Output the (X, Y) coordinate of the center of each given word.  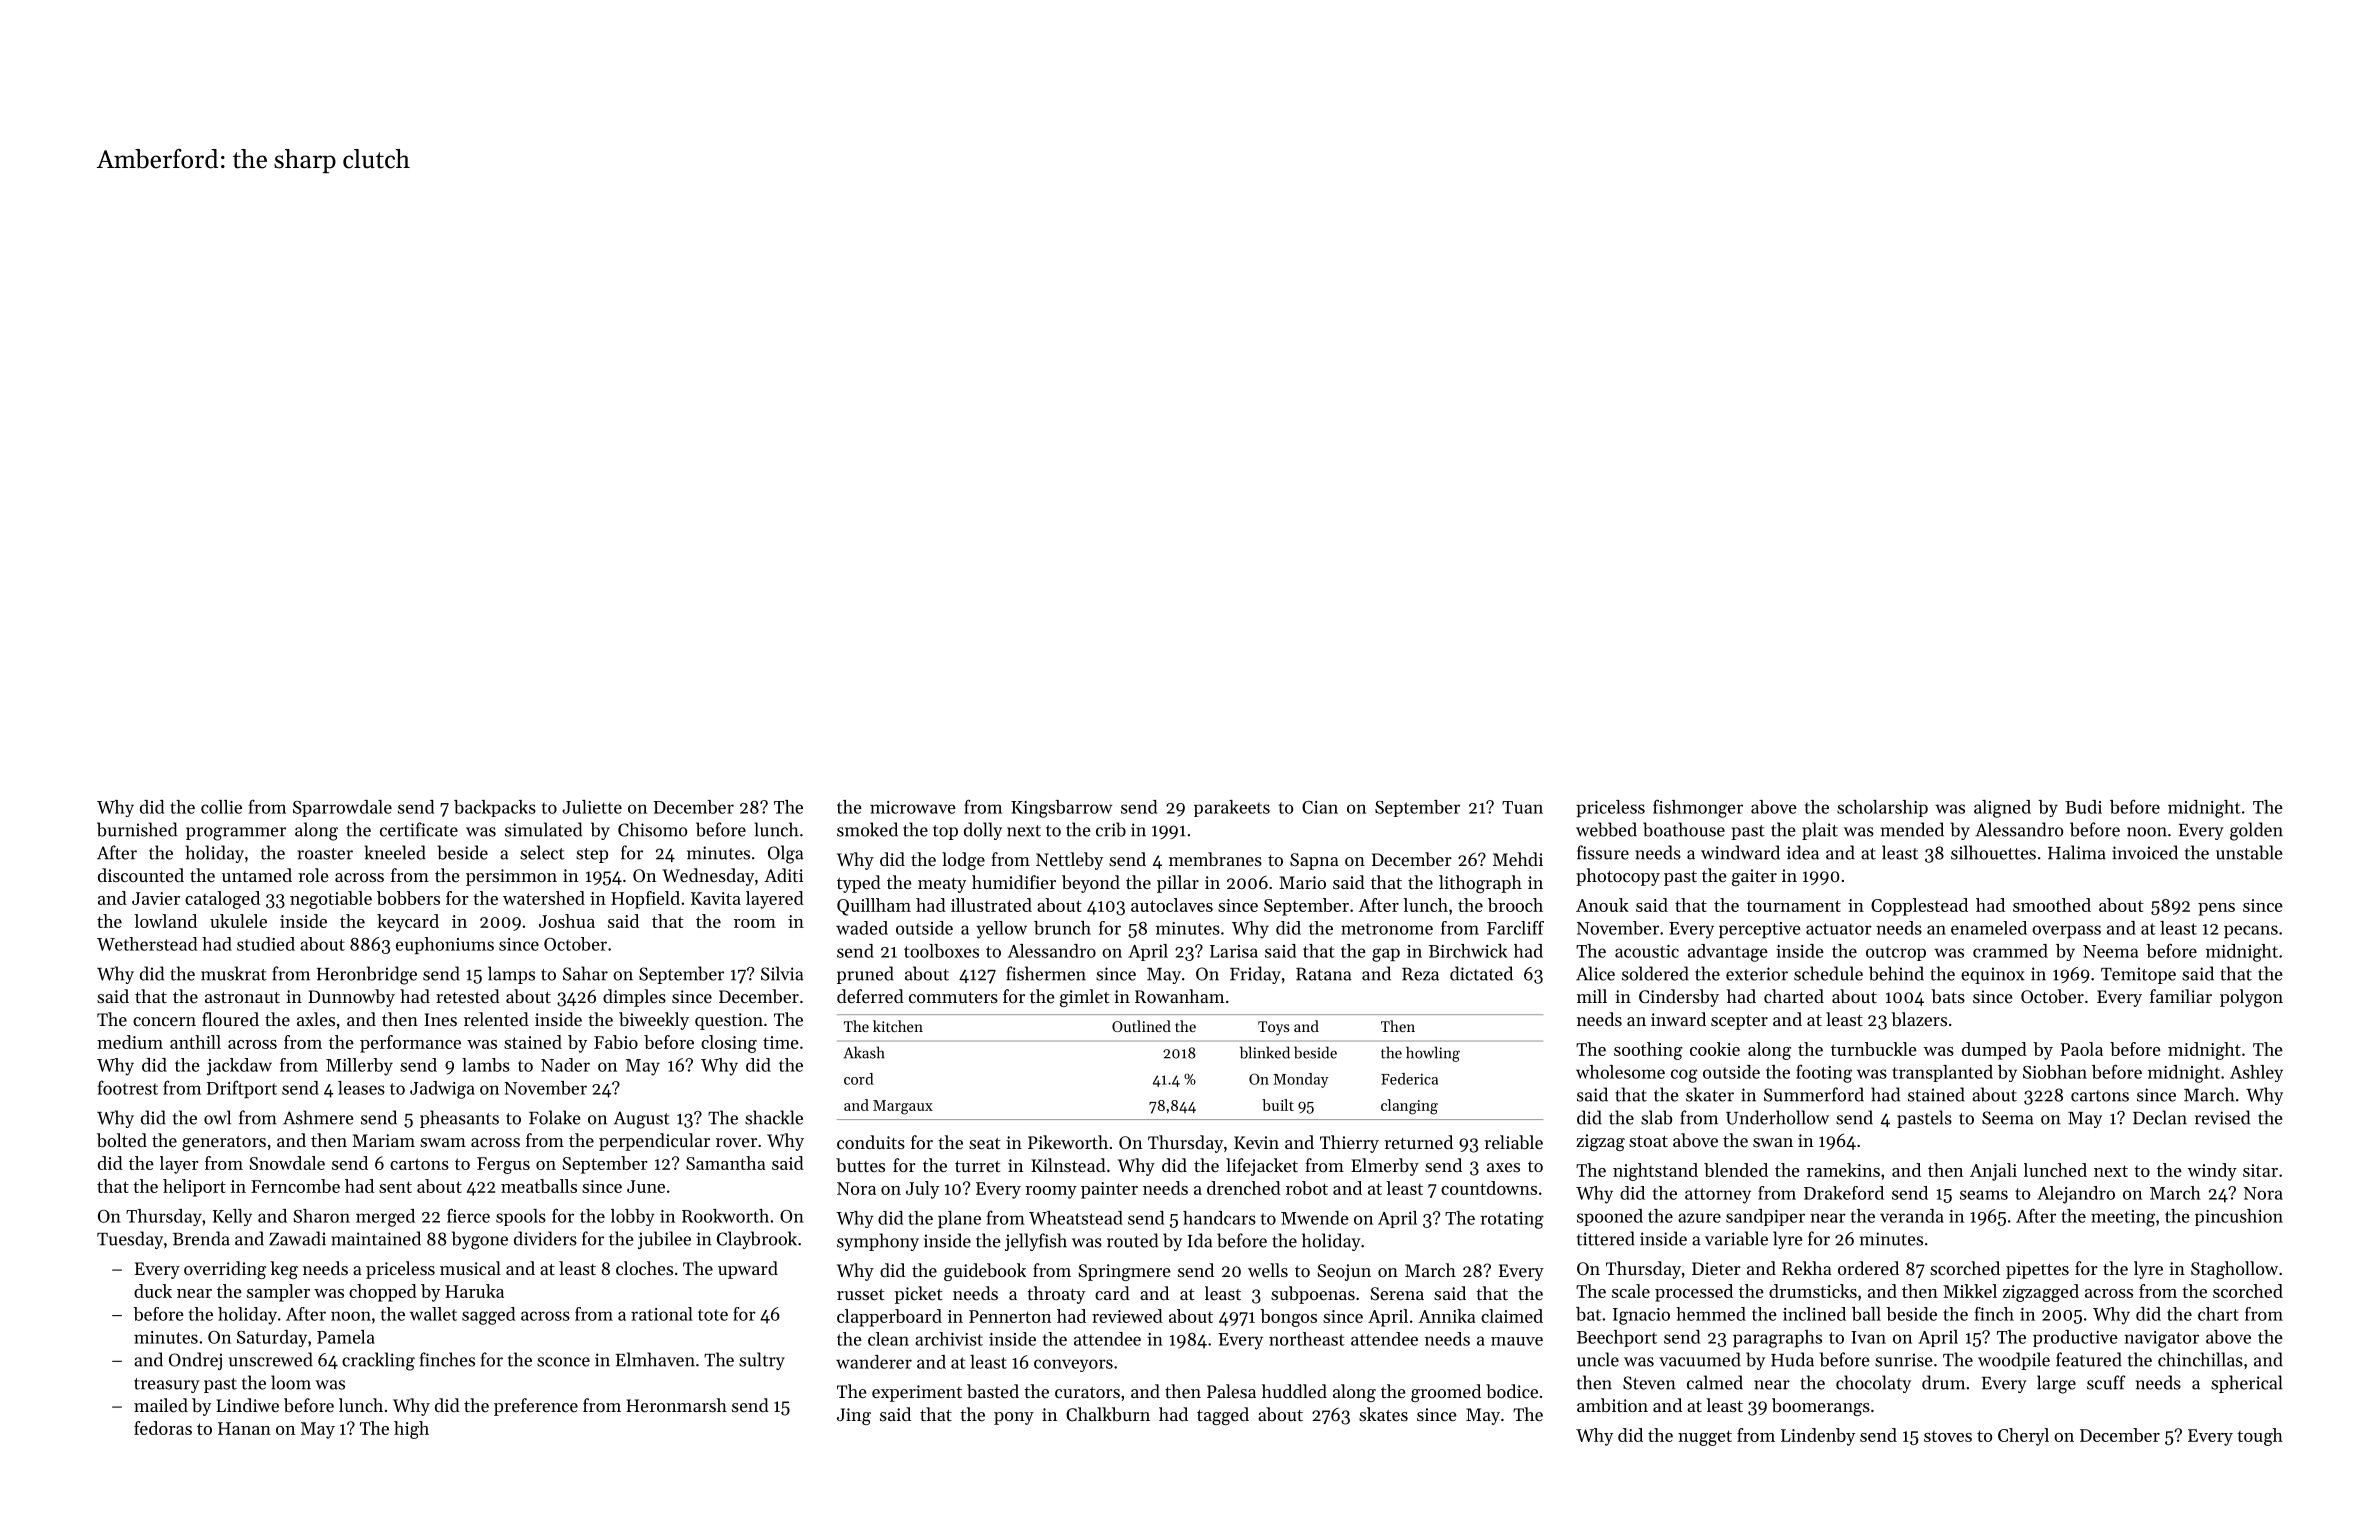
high (411, 1430)
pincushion (2239, 1217)
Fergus (503, 1165)
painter (1109, 1190)
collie (221, 807)
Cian (1320, 807)
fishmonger (1698, 808)
